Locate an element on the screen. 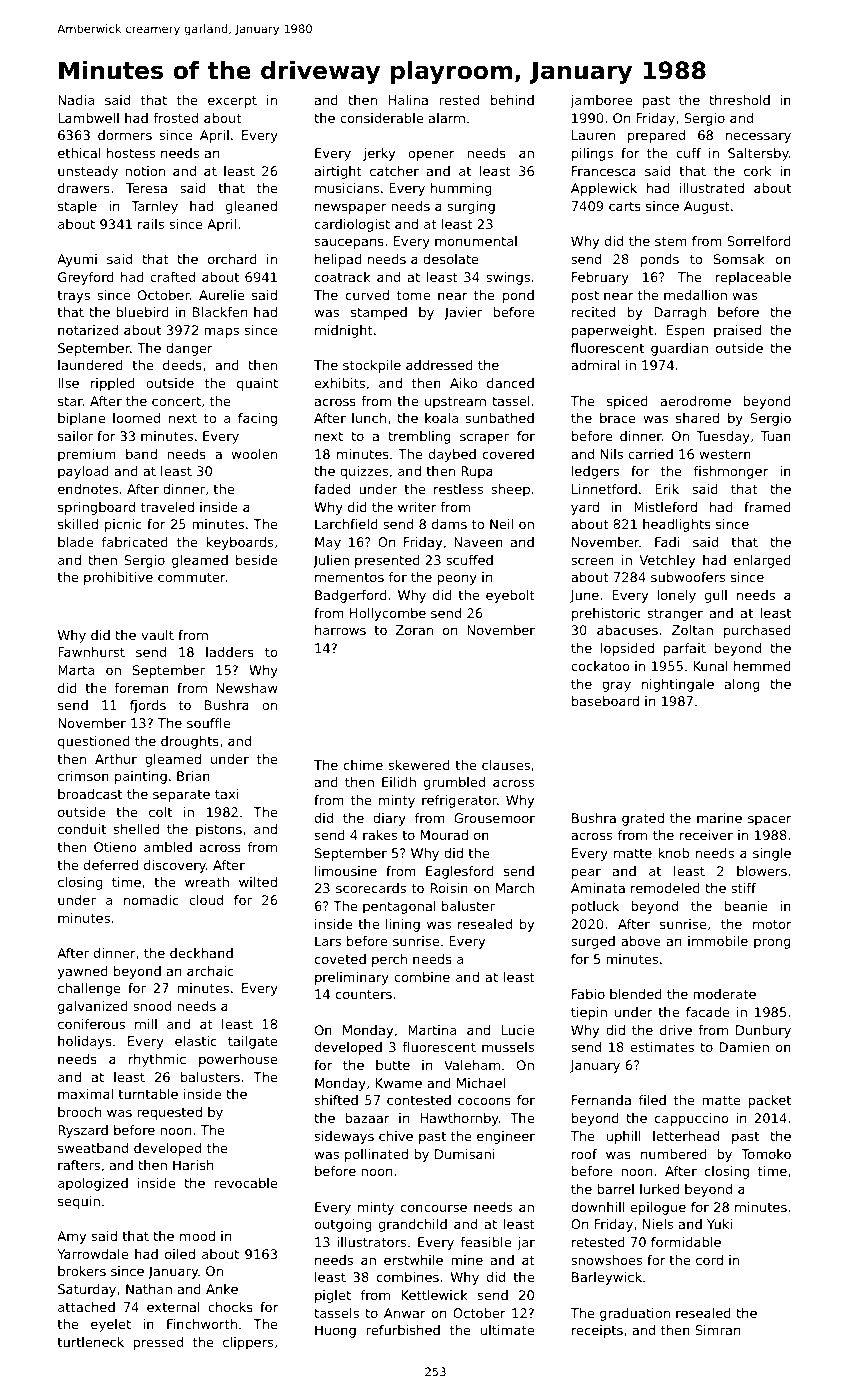 This screenshot has width=849, height=1400. taxi is located at coordinates (226, 794).
